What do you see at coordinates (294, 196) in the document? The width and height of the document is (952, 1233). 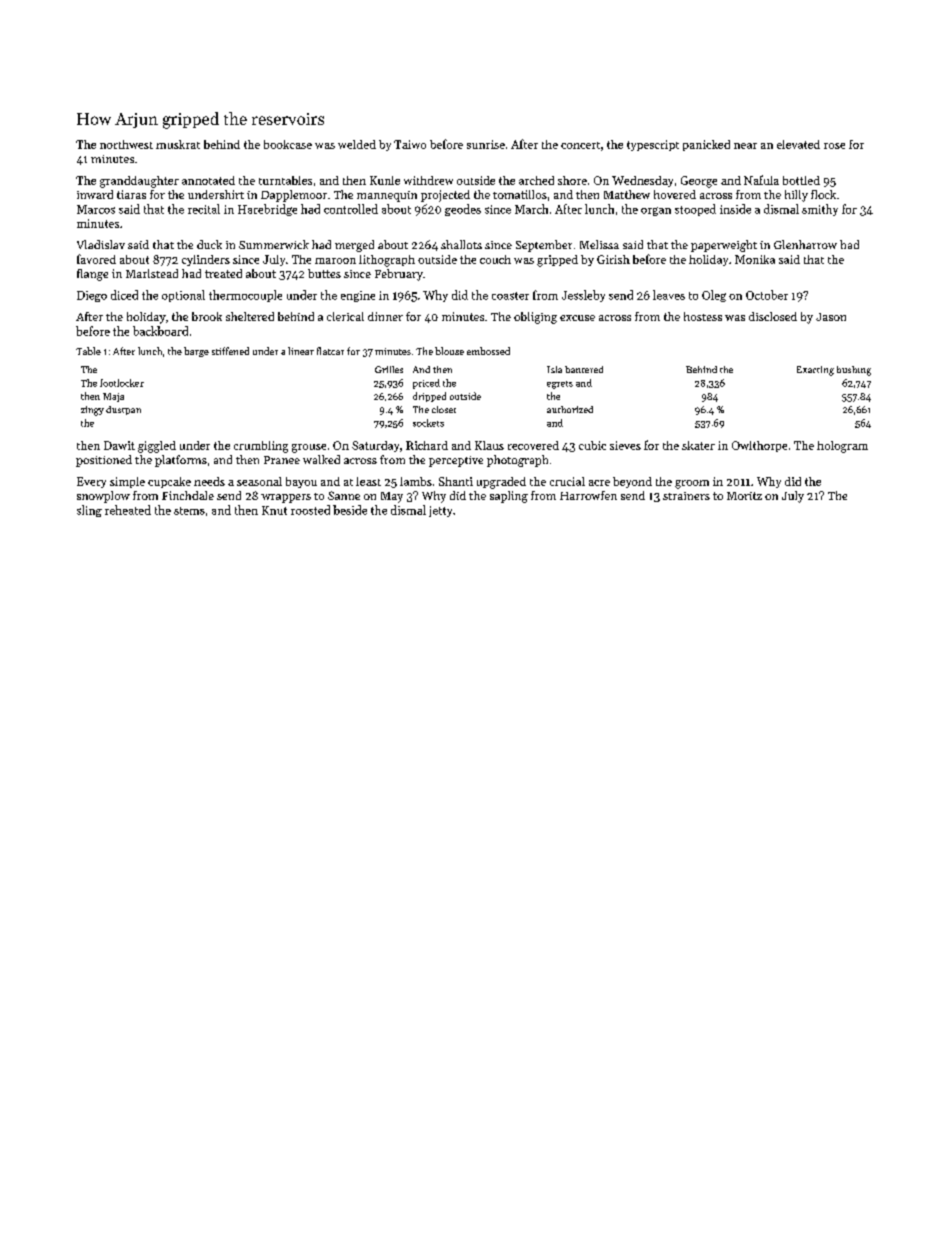 I see `Dapplemoor` at bounding box center [294, 196].
